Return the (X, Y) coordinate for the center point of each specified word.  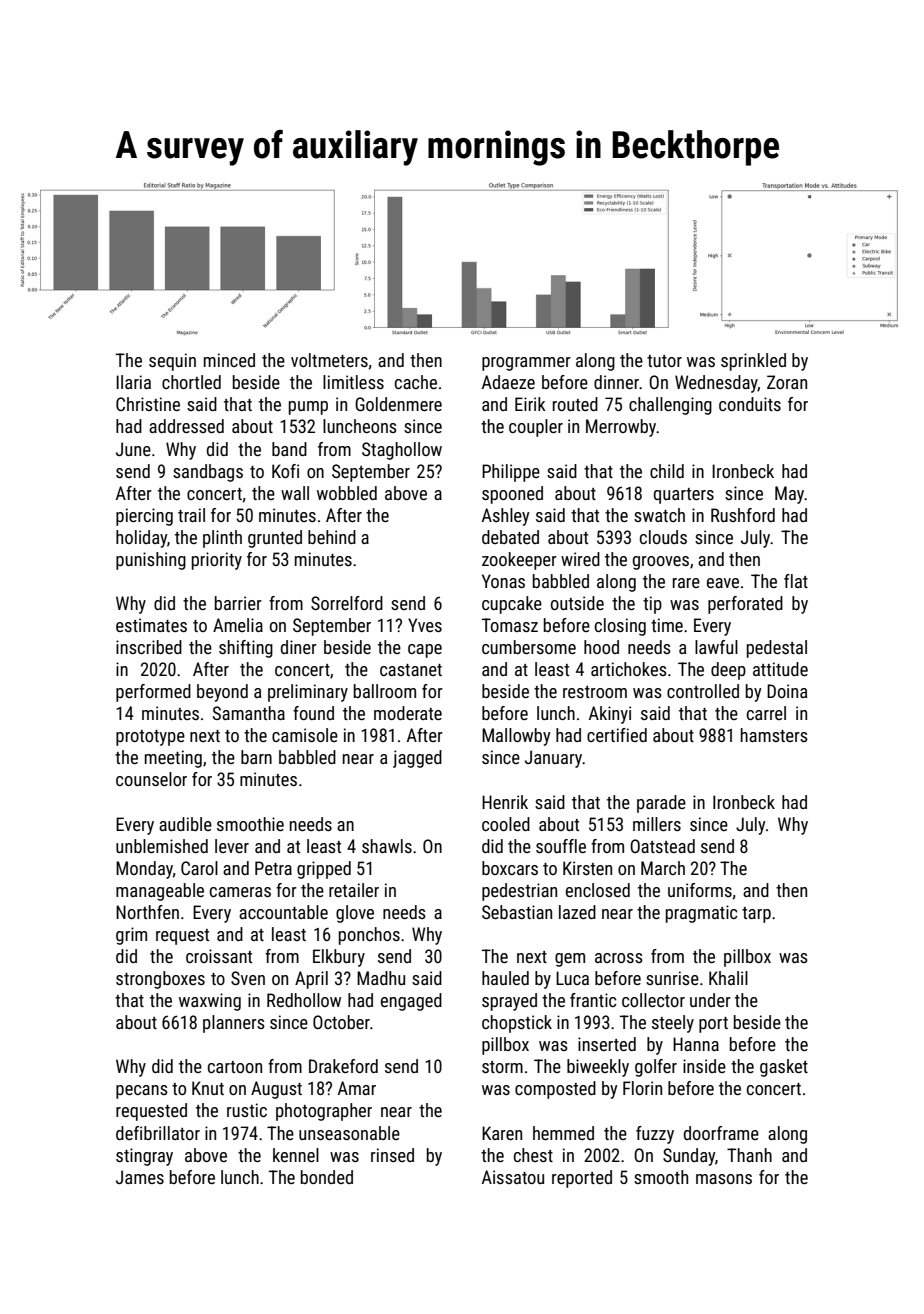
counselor (151, 779)
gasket (784, 1068)
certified (617, 735)
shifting (246, 649)
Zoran (787, 382)
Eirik (530, 404)
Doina (787, 691)
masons (724, 1179)
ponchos (369, 936)
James (140, 1177)
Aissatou (513, 1177)
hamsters (774, 735)
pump (308, 408)
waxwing (210, 1002)
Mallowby (516, 737)
